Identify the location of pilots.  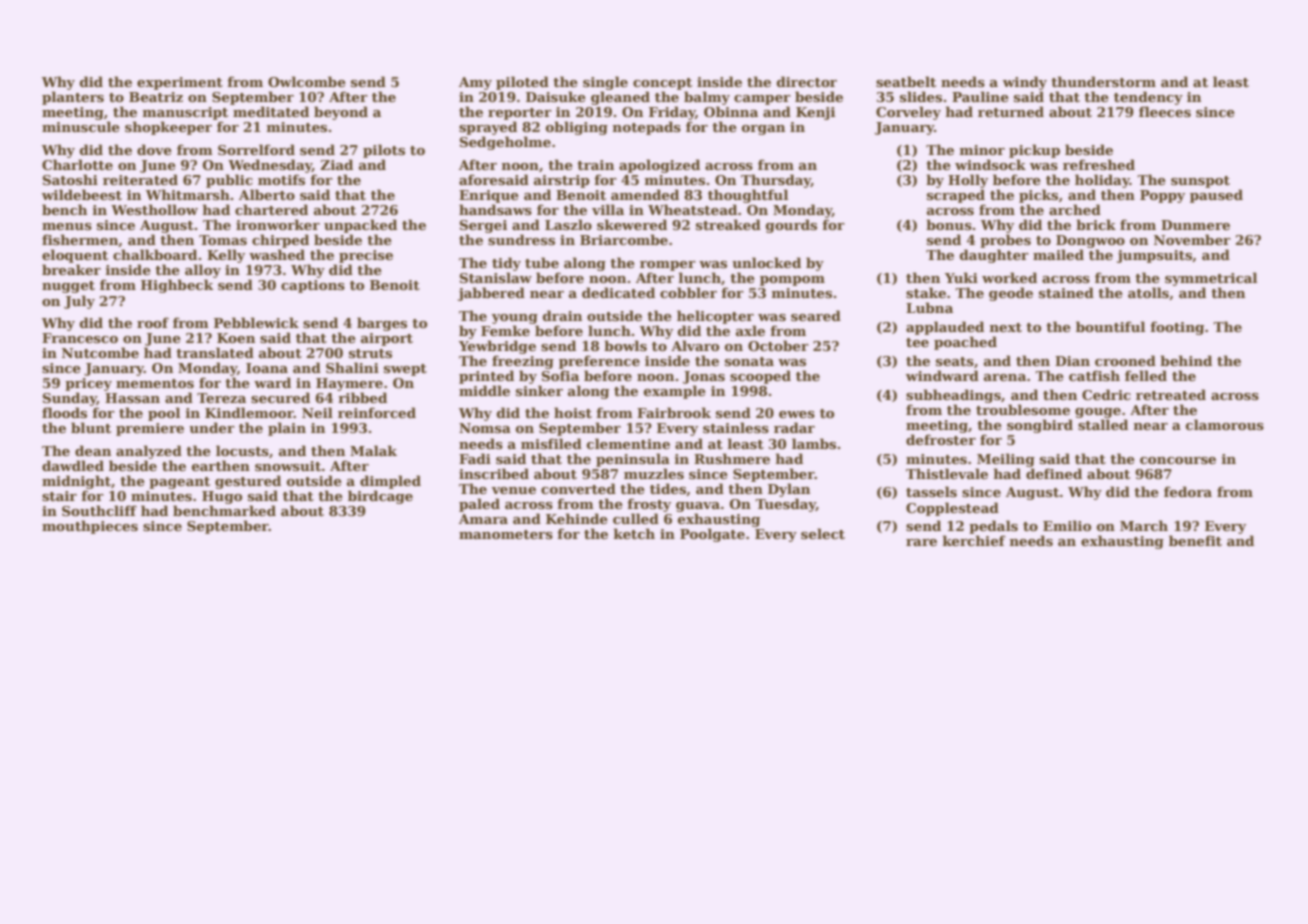
(384, 151).
